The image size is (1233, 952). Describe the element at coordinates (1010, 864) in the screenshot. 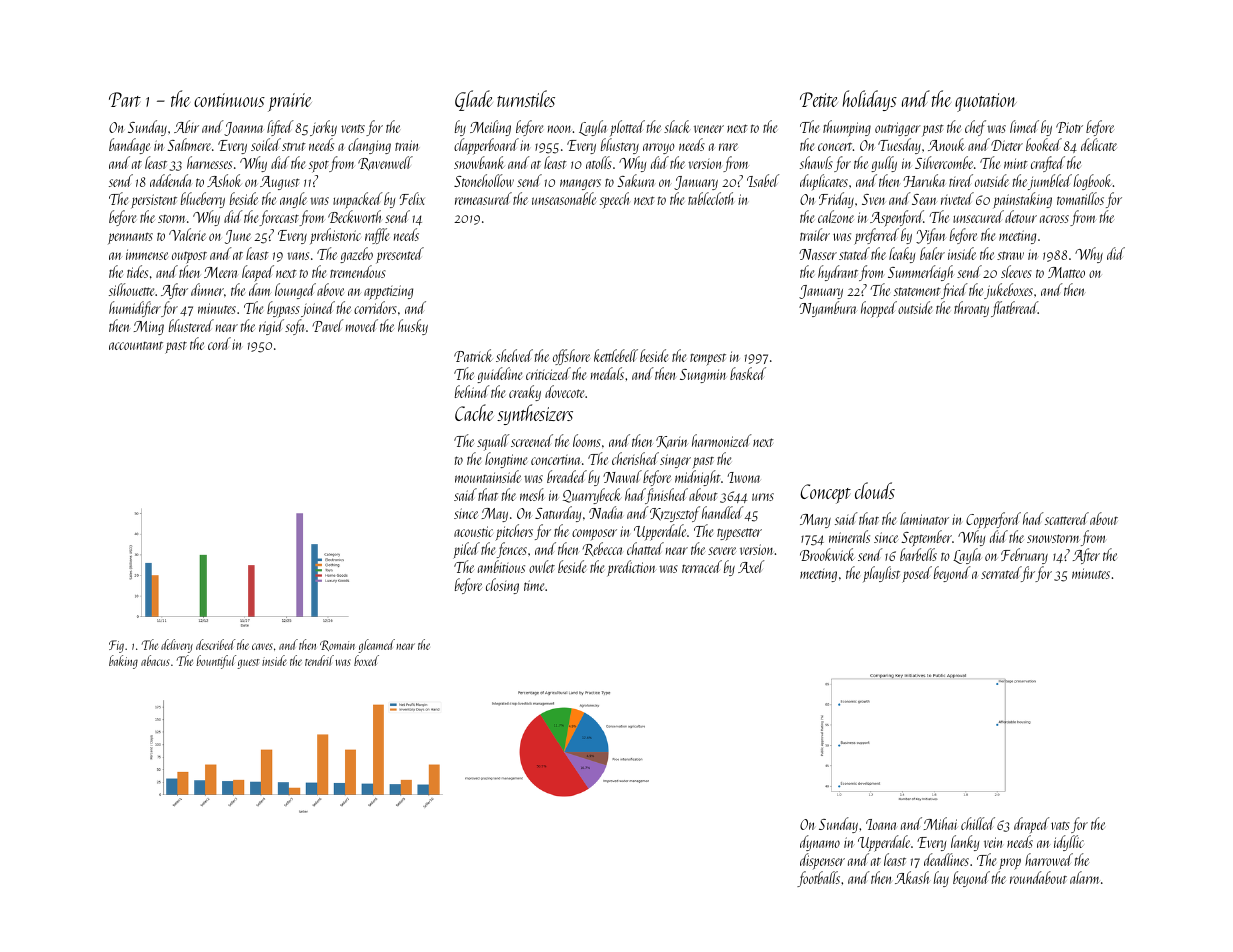

I see `prop` at that location.
